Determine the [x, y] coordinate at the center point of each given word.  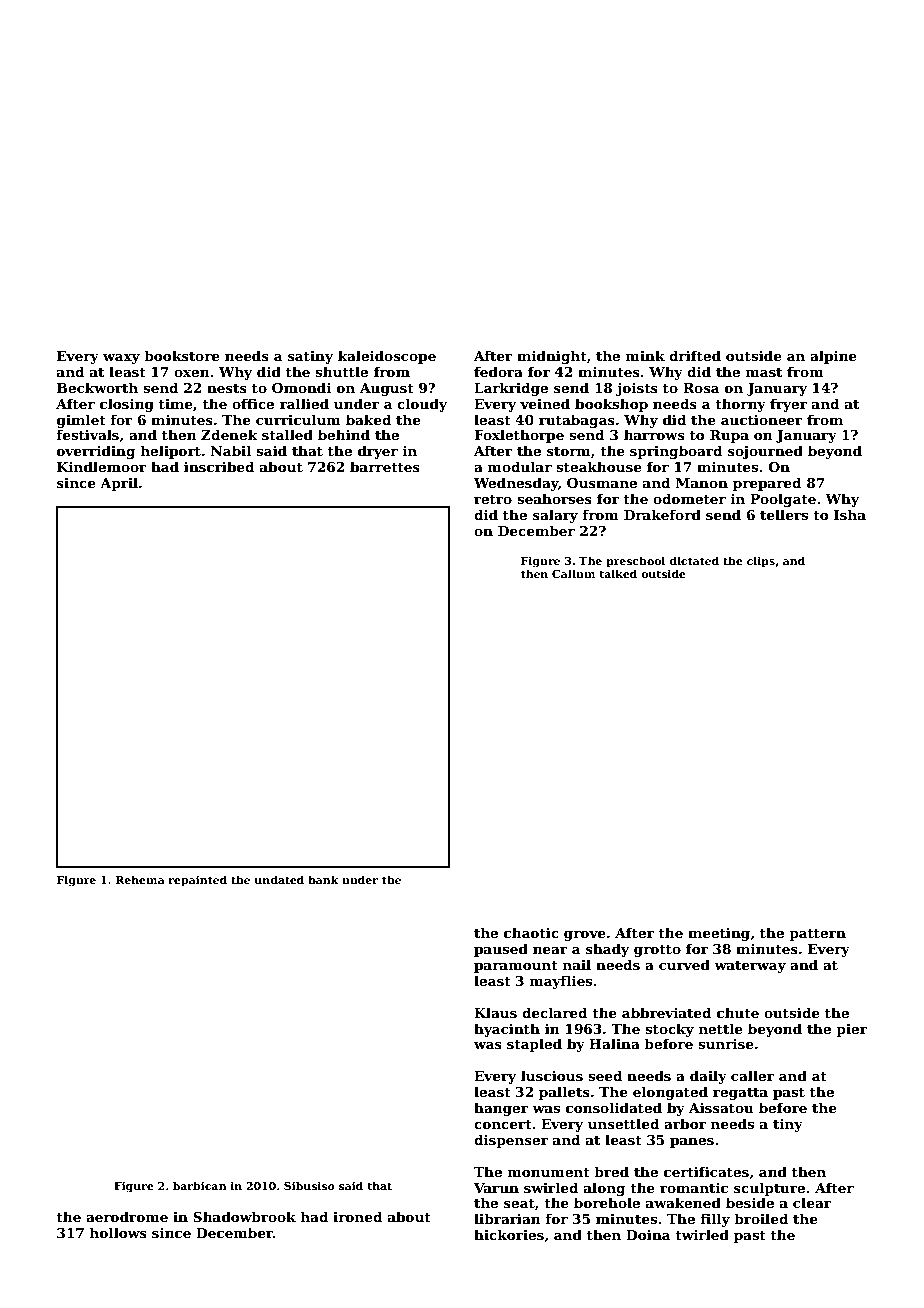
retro [493, 499]
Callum [573, 573]
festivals [87, 434]
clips [761, 561]
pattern [817, 935]
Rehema [140, 879]
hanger [501, 1109]
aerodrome [127, 1216]
